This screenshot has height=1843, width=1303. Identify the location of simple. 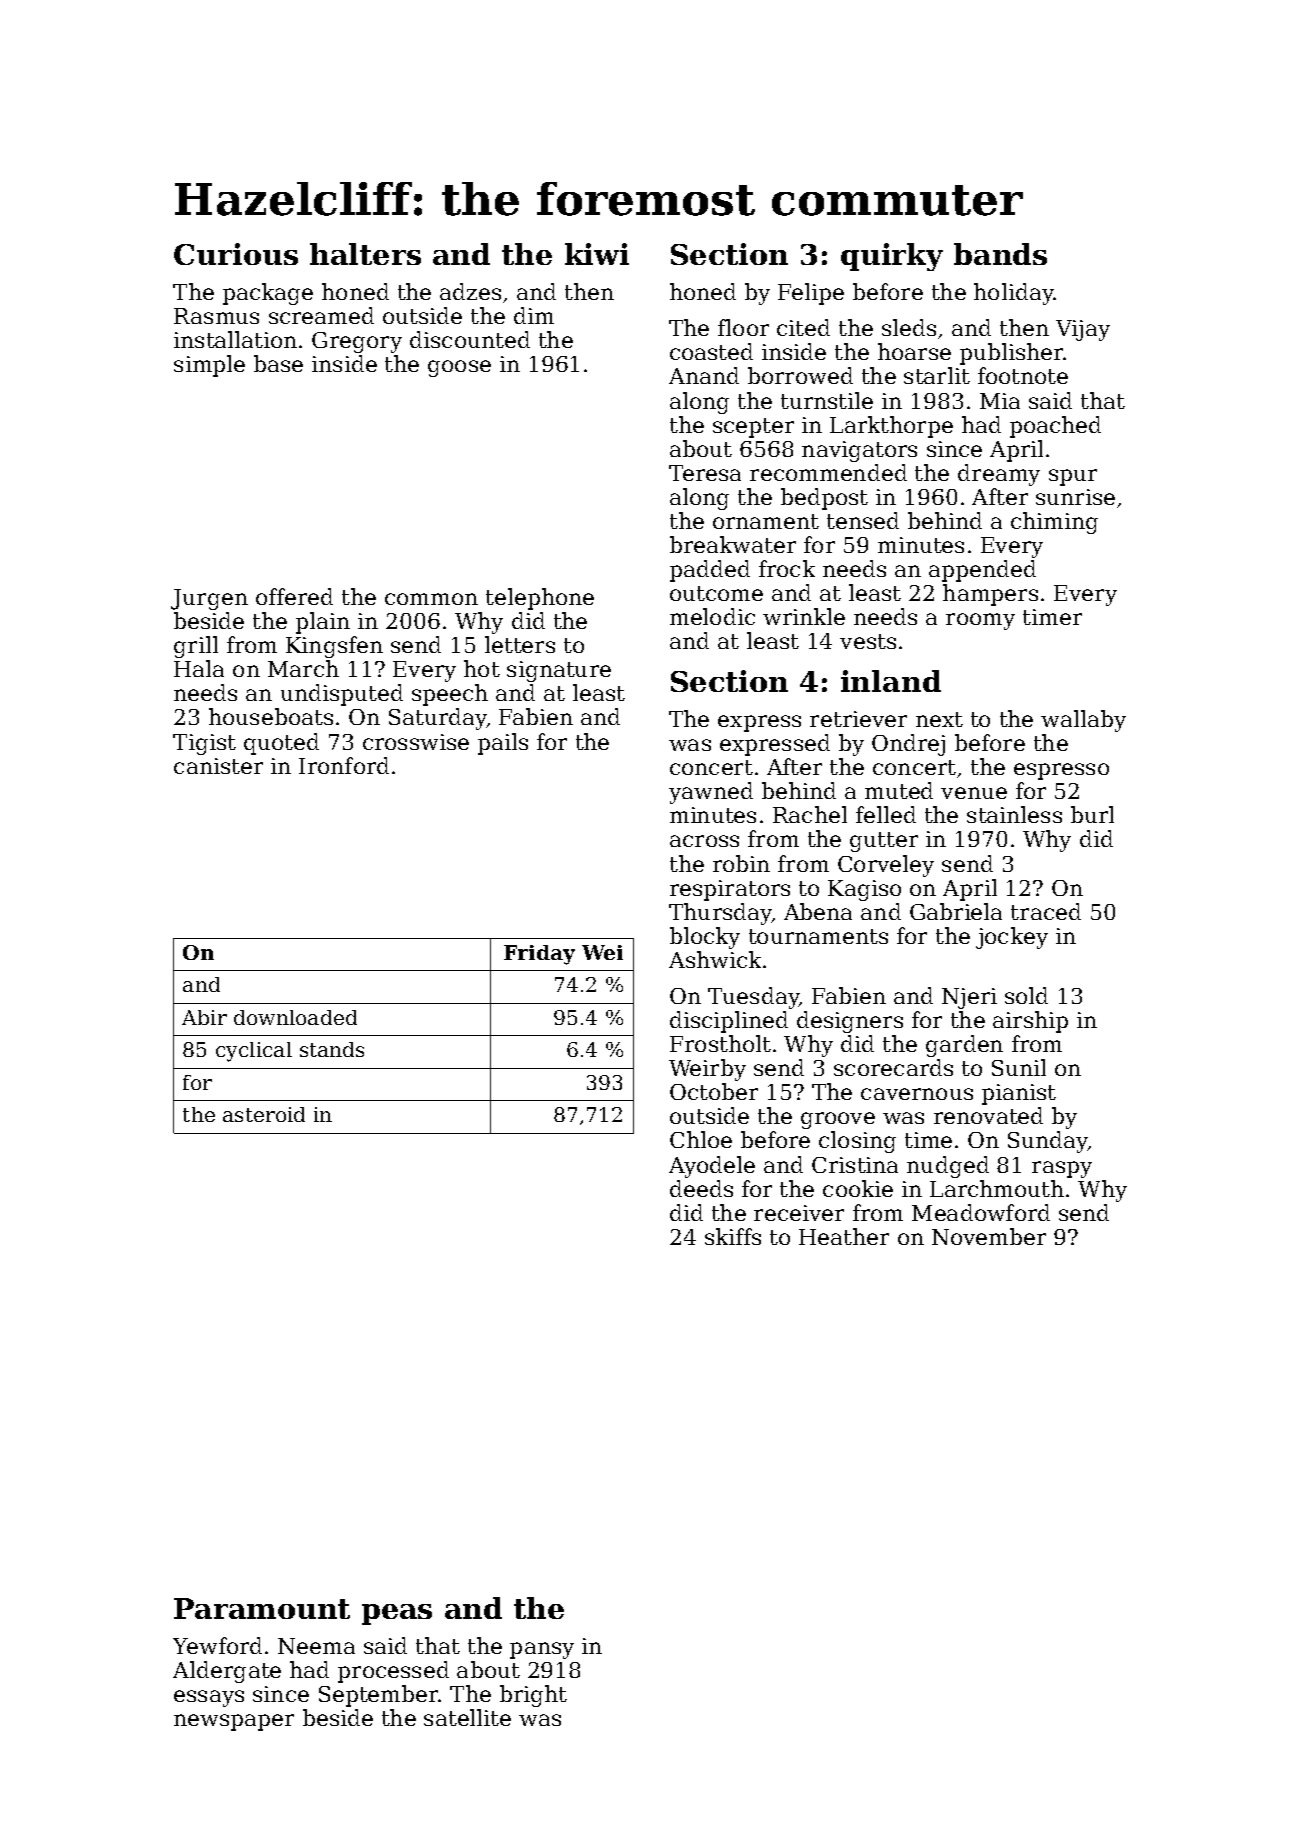
(209, 366).
